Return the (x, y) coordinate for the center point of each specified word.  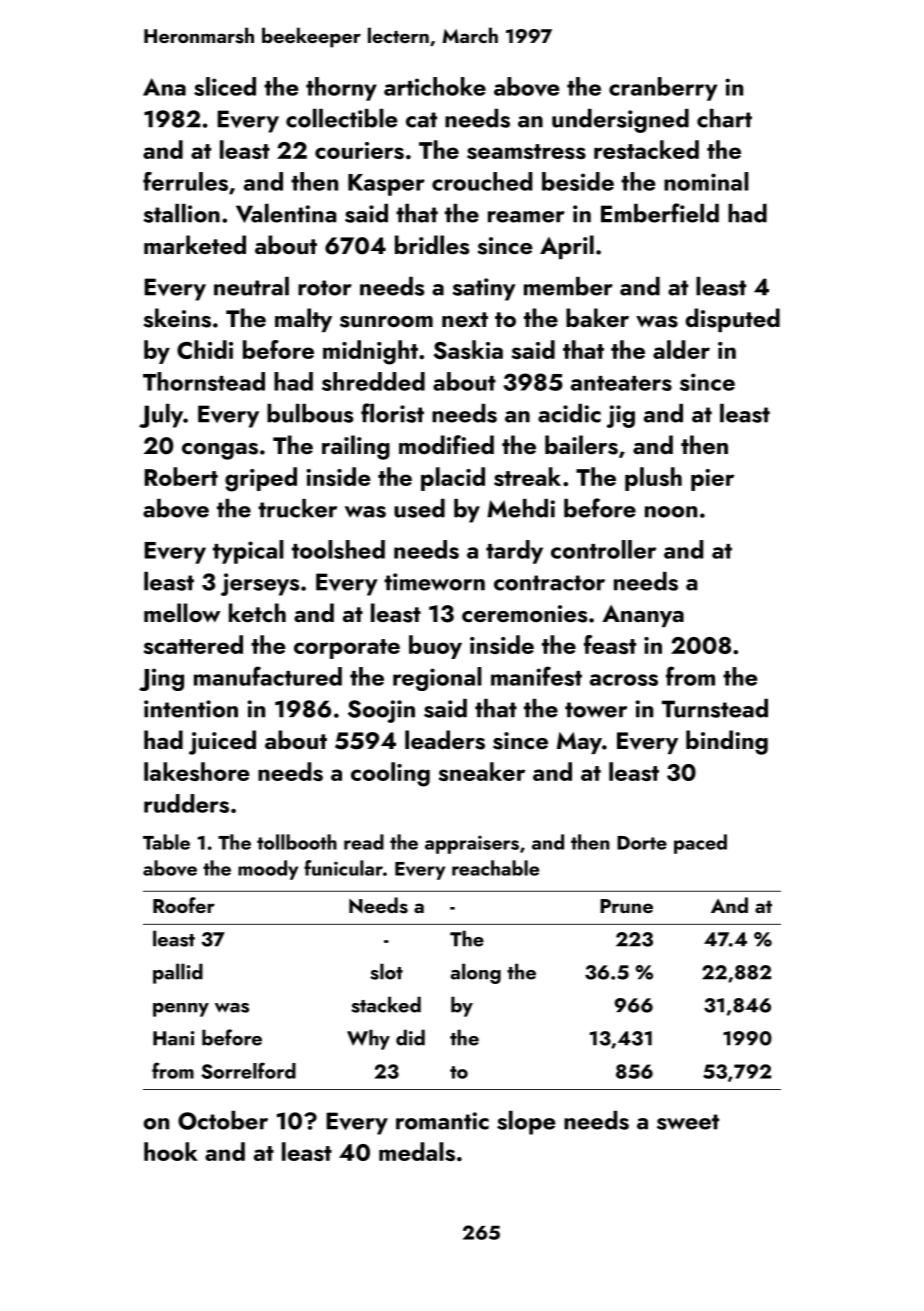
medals (417, 1151)
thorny (341, 89)
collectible (342, 118)
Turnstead (715, 708)
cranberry (663, 89)
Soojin (381, 711)
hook (171, 1151)
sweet (688, 1122)
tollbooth (297, 842)
